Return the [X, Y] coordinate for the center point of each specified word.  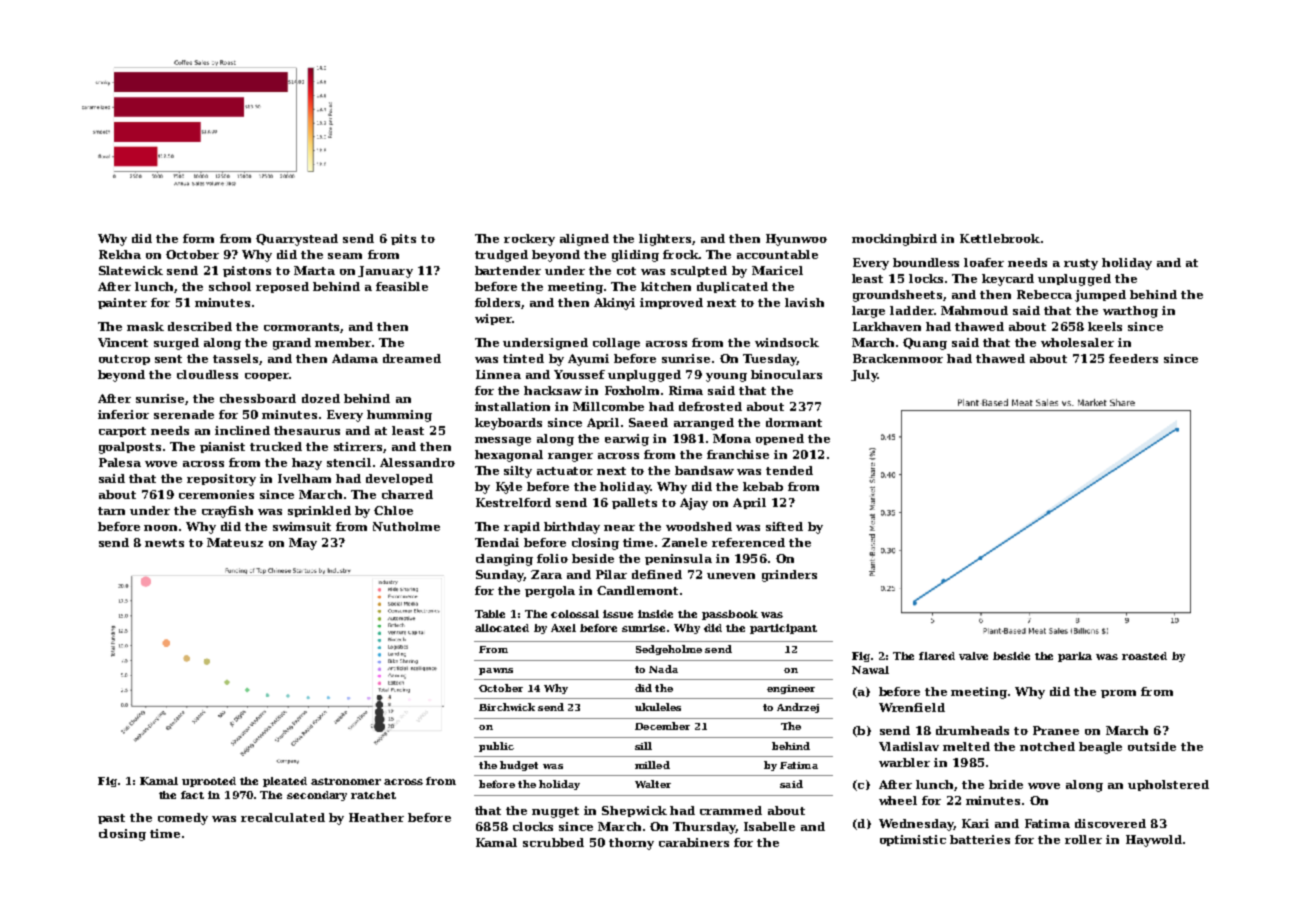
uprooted [209, 782]
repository [221, 480]
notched [1047, 746]
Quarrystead [297, 240]
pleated [285, 782]
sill [643, 746]
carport [122, 432]
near [619, 528]
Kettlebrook [1000, 238]
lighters [666, 240]
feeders [1133, 358]
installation [512, 406]
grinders [789, 576]
